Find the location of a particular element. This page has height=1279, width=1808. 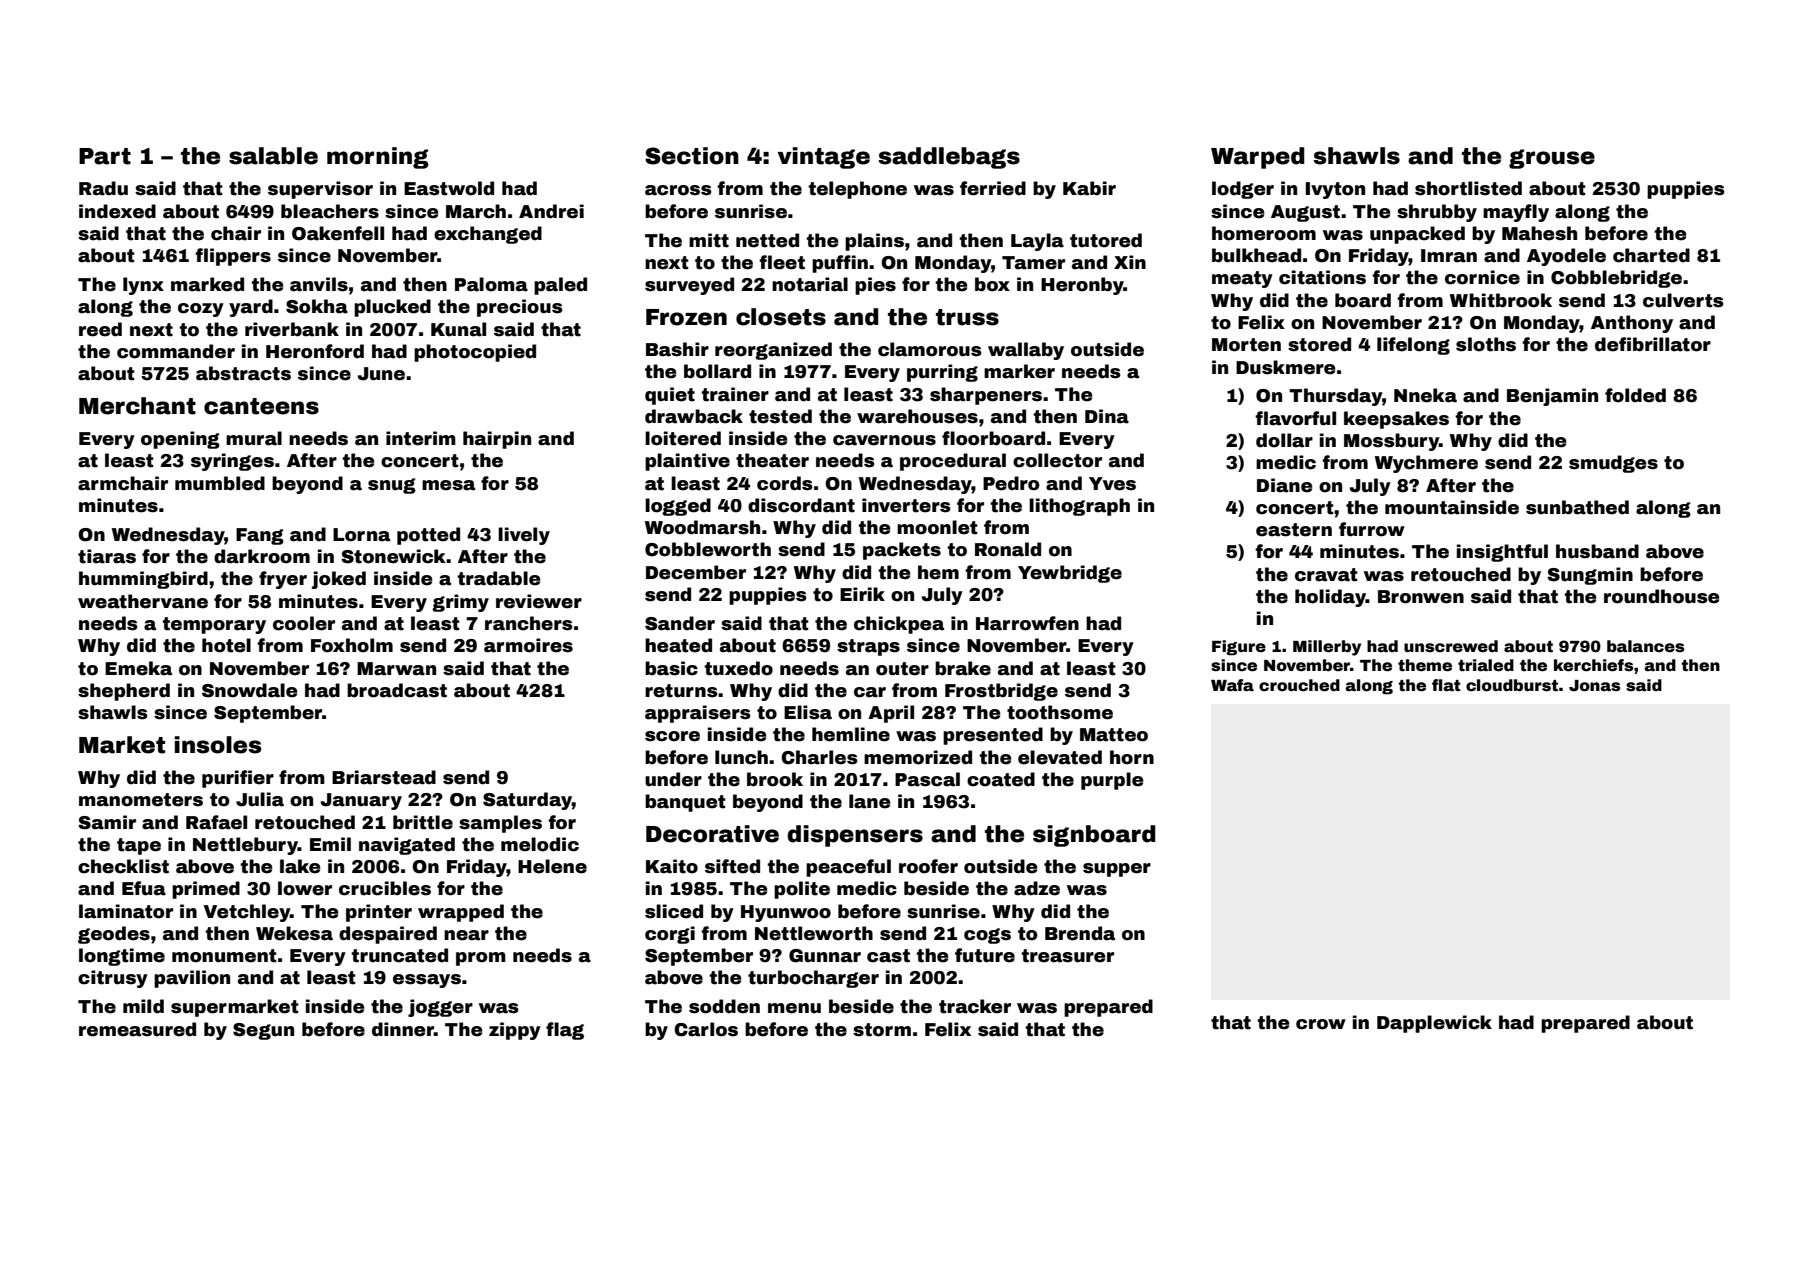

grimy is located at coordinates (460, 603).
